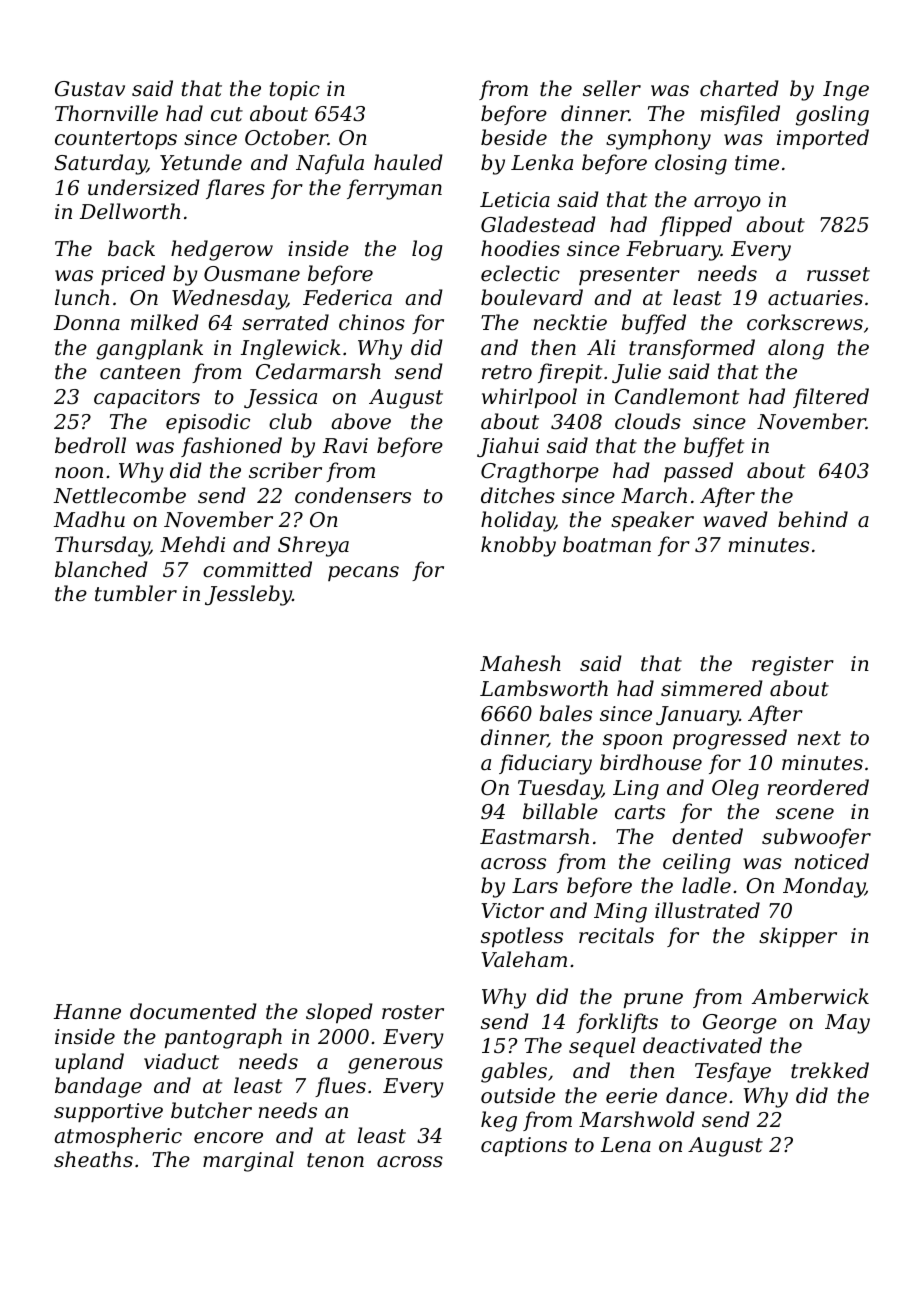  Describe the element at coordinates (193, 1011) in the document. I see `documented` at that location.
